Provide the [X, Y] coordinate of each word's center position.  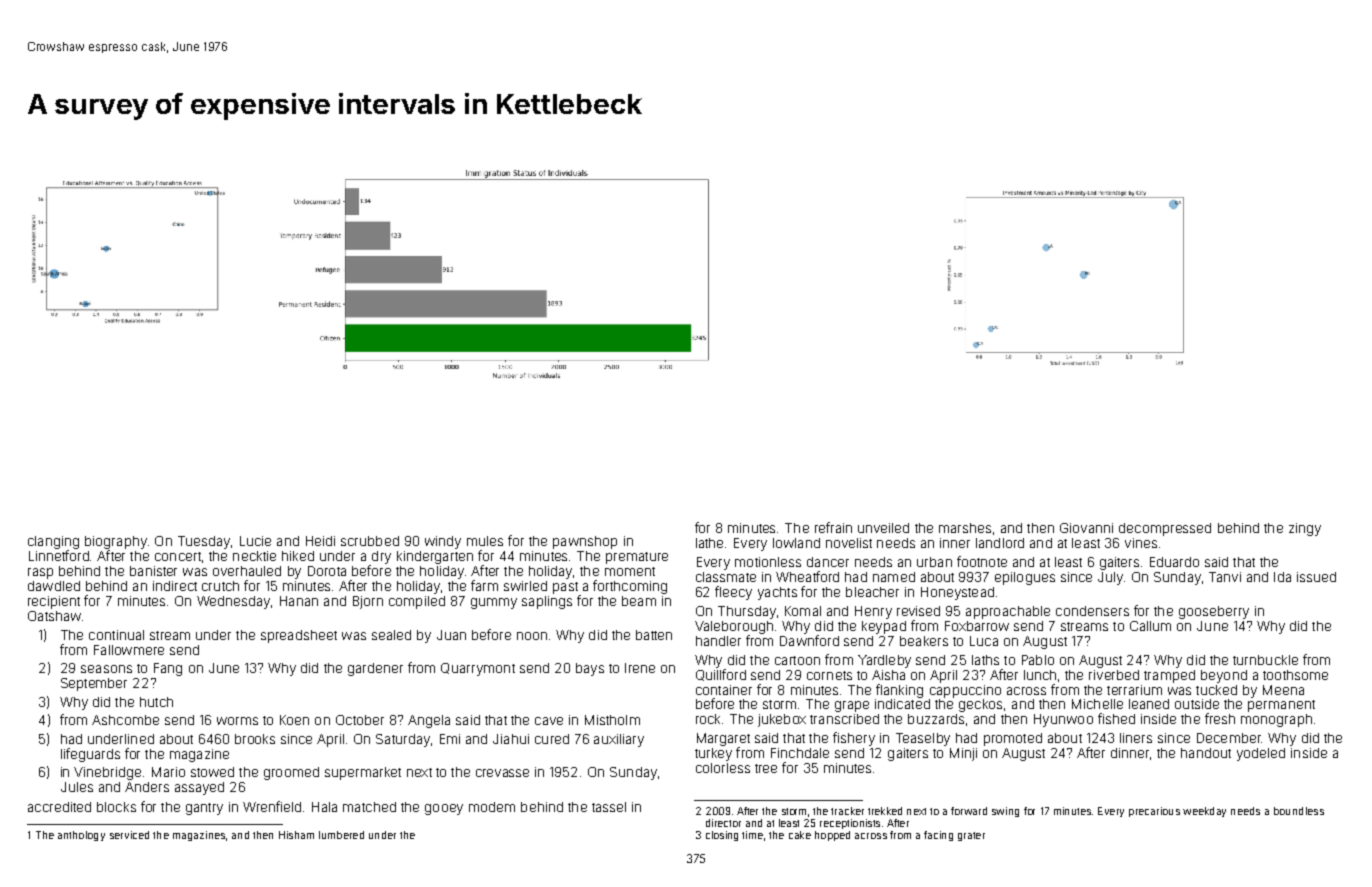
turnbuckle [1265, 660]
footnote [982, 561]
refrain [833, 527]
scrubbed [370, 541]
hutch [156, 702]
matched [369, 807]
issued [1316, 577]
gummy [494, 603]
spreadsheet [299, 636]
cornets [829, 675]
